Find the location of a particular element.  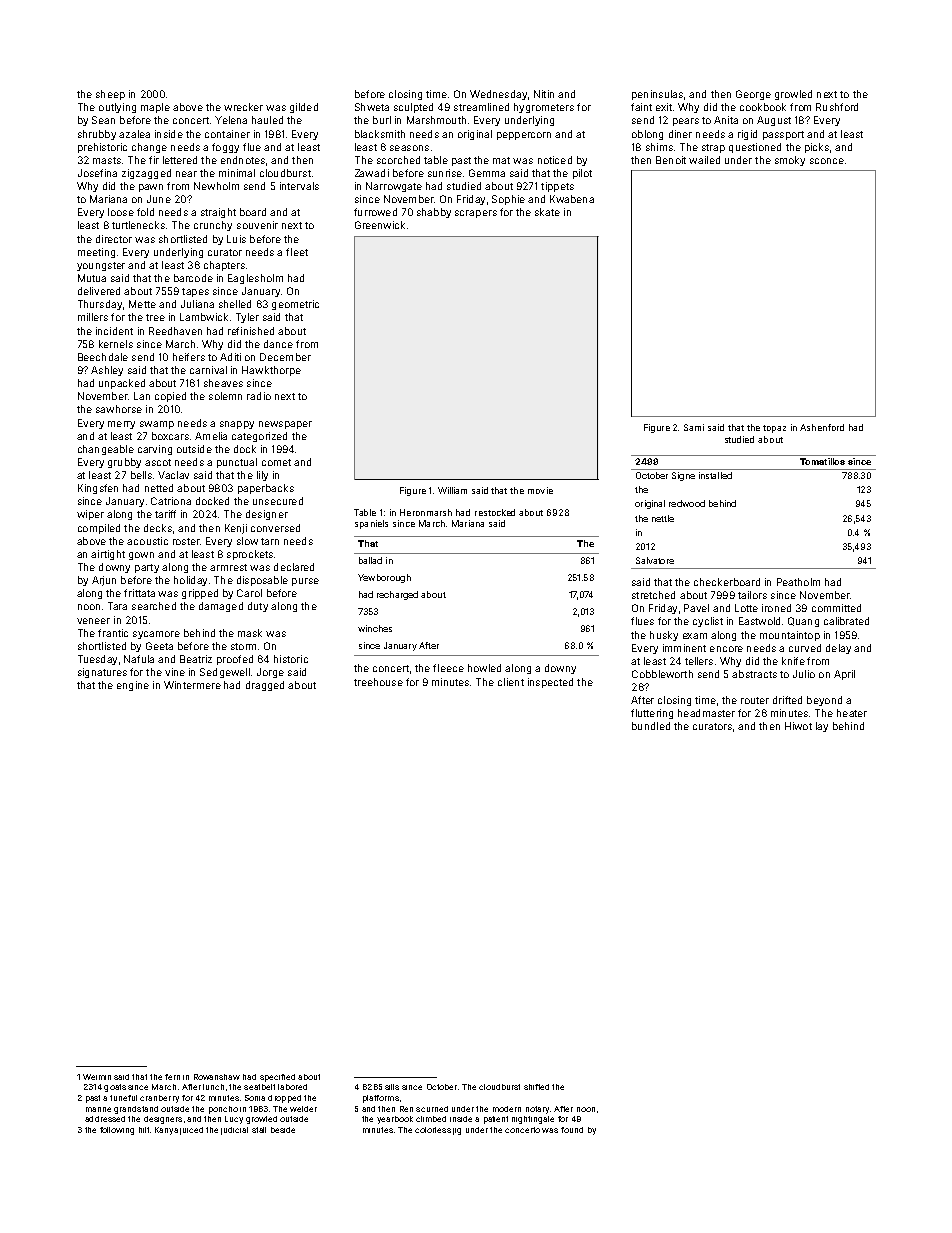

bundled is located at coordinates (651, 726).
